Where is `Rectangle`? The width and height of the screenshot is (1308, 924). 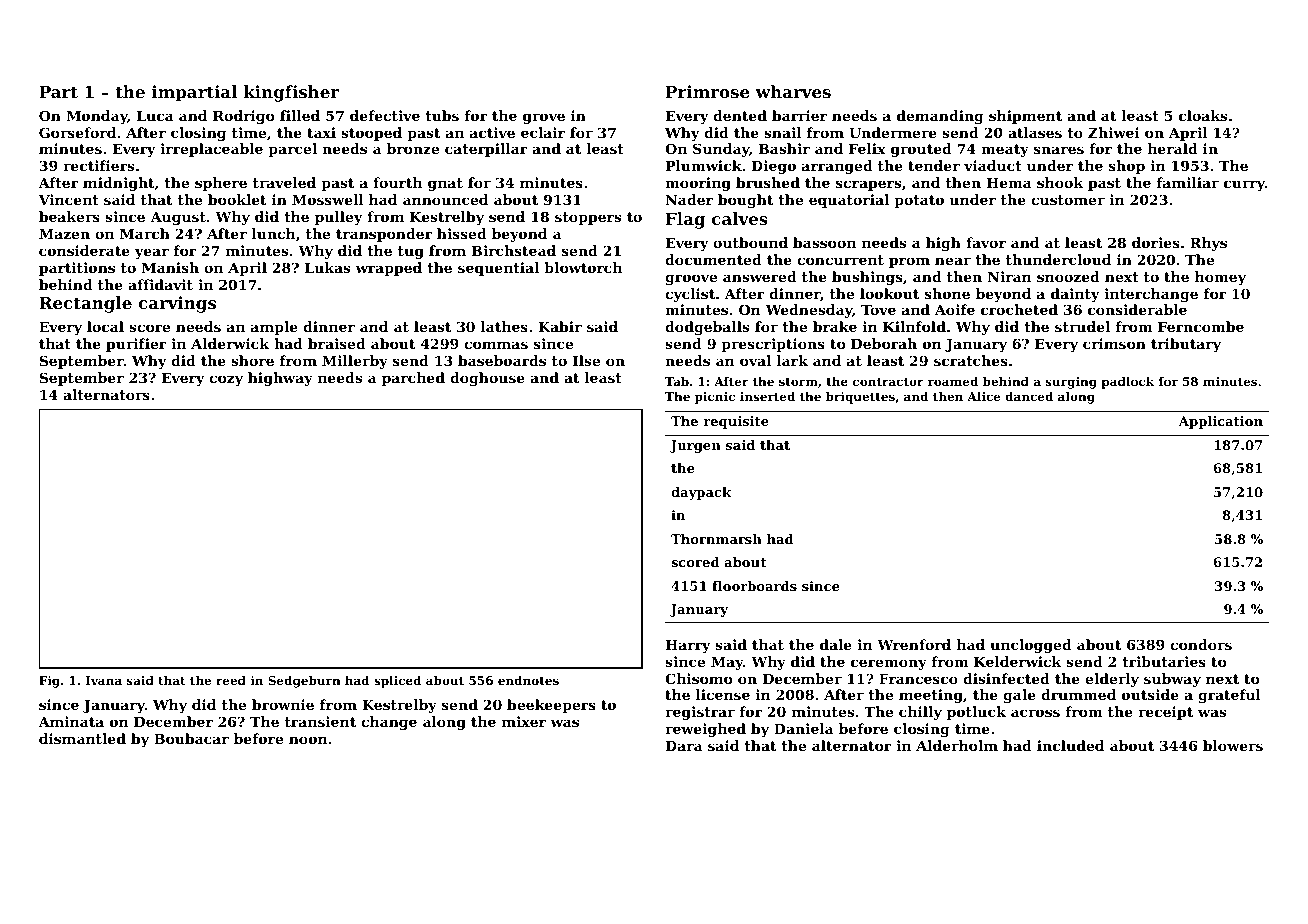 Rectangle is located at coordinates (85, 304).
